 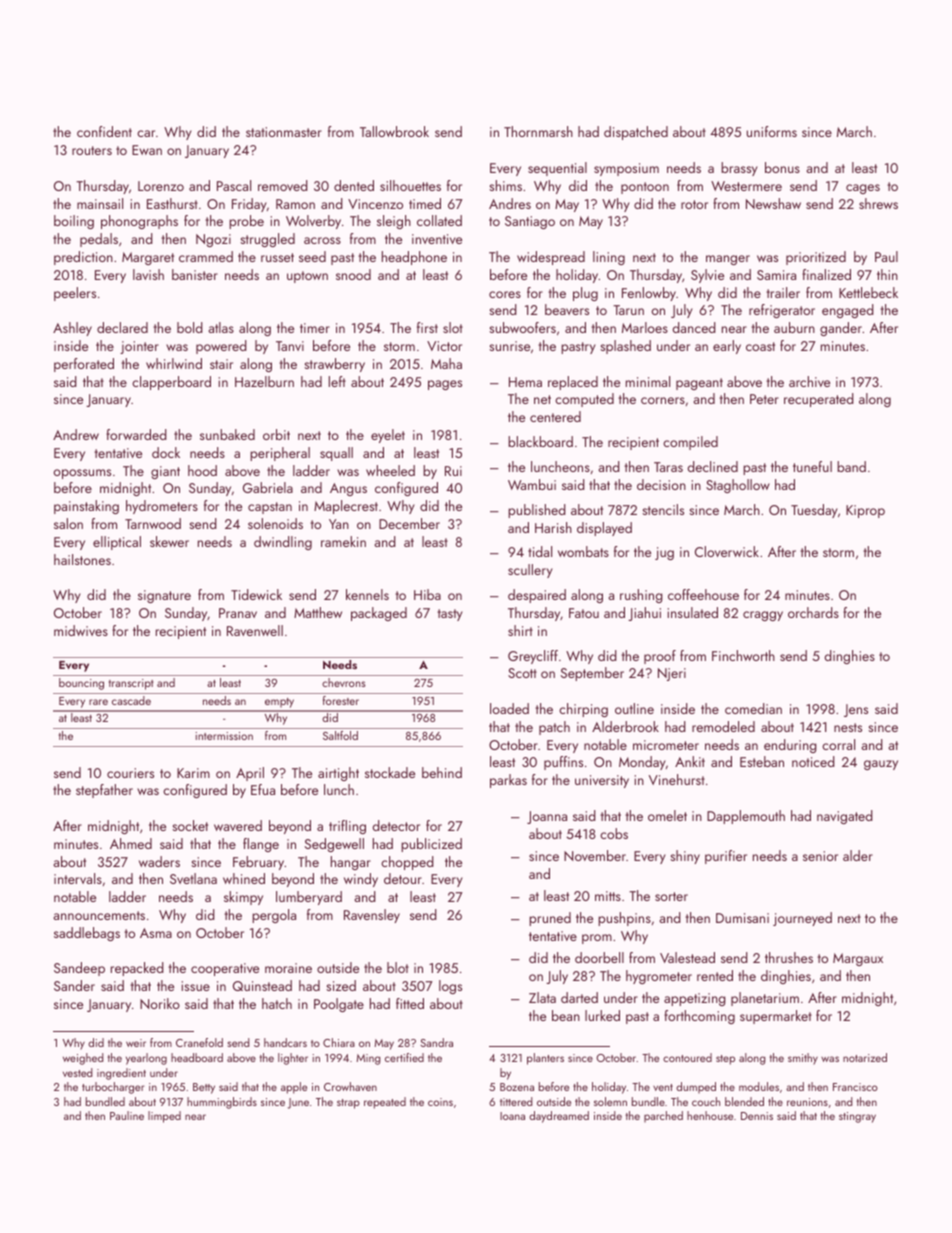 What do you see at coordinates (757, 1116) in the screenshot?
I see `Dennis` at bounding box center [757, 1116].
